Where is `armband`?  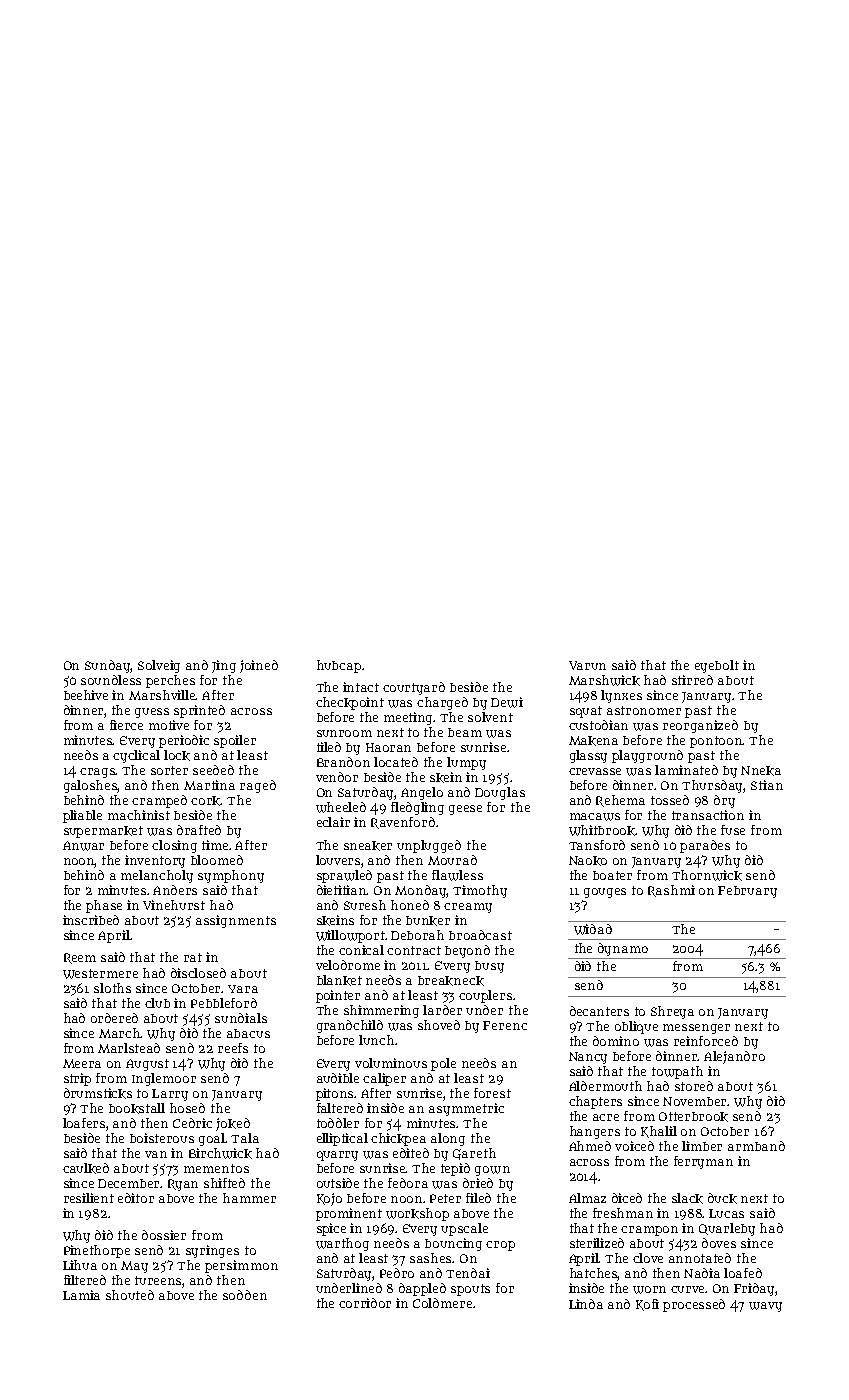 armband is located at coordinates (756, 1146).
